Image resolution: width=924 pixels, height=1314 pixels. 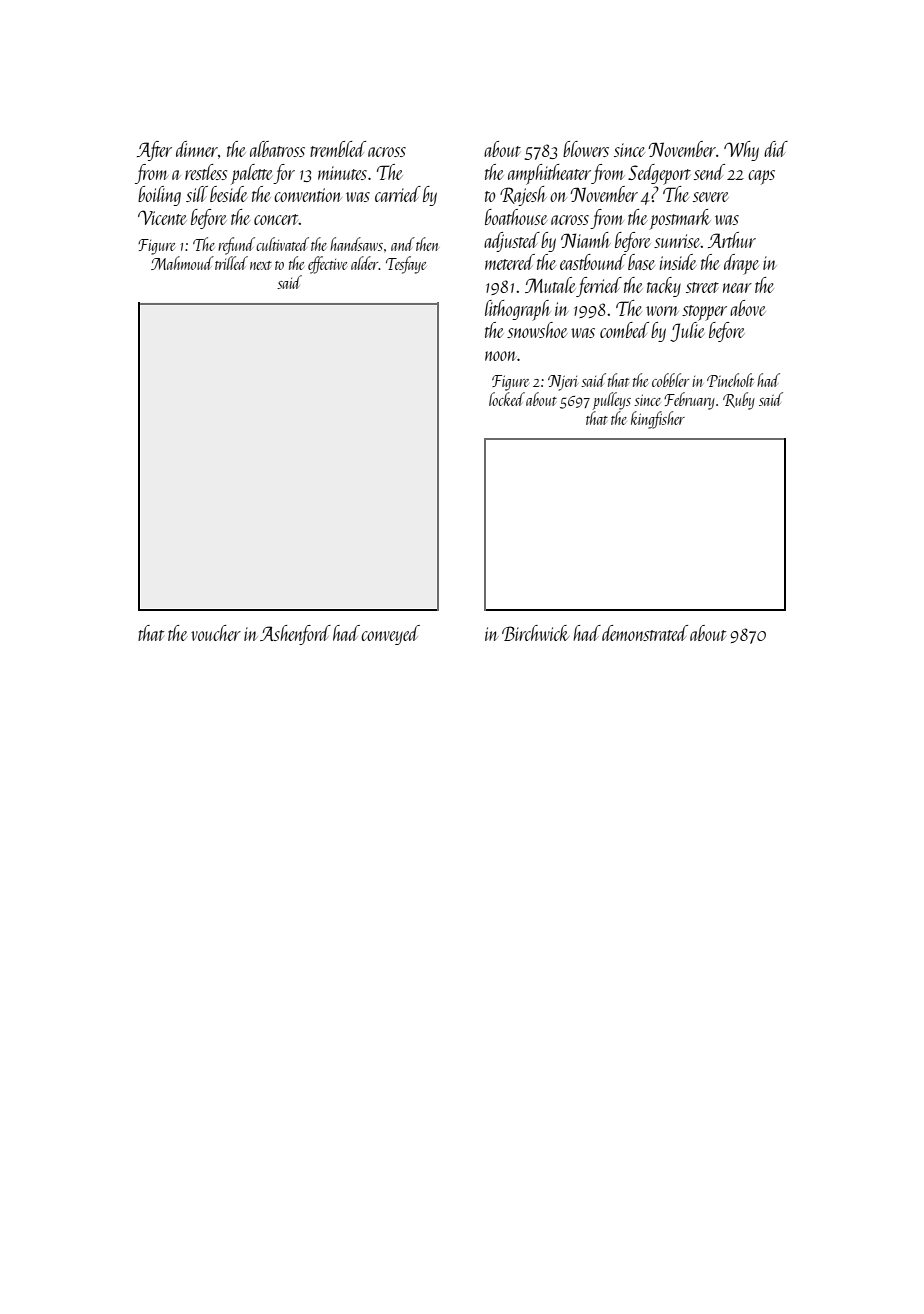 What do you see at coordinates (549, 174) in the image?
I see `amphitheater` at bounding box center [549, 174].
